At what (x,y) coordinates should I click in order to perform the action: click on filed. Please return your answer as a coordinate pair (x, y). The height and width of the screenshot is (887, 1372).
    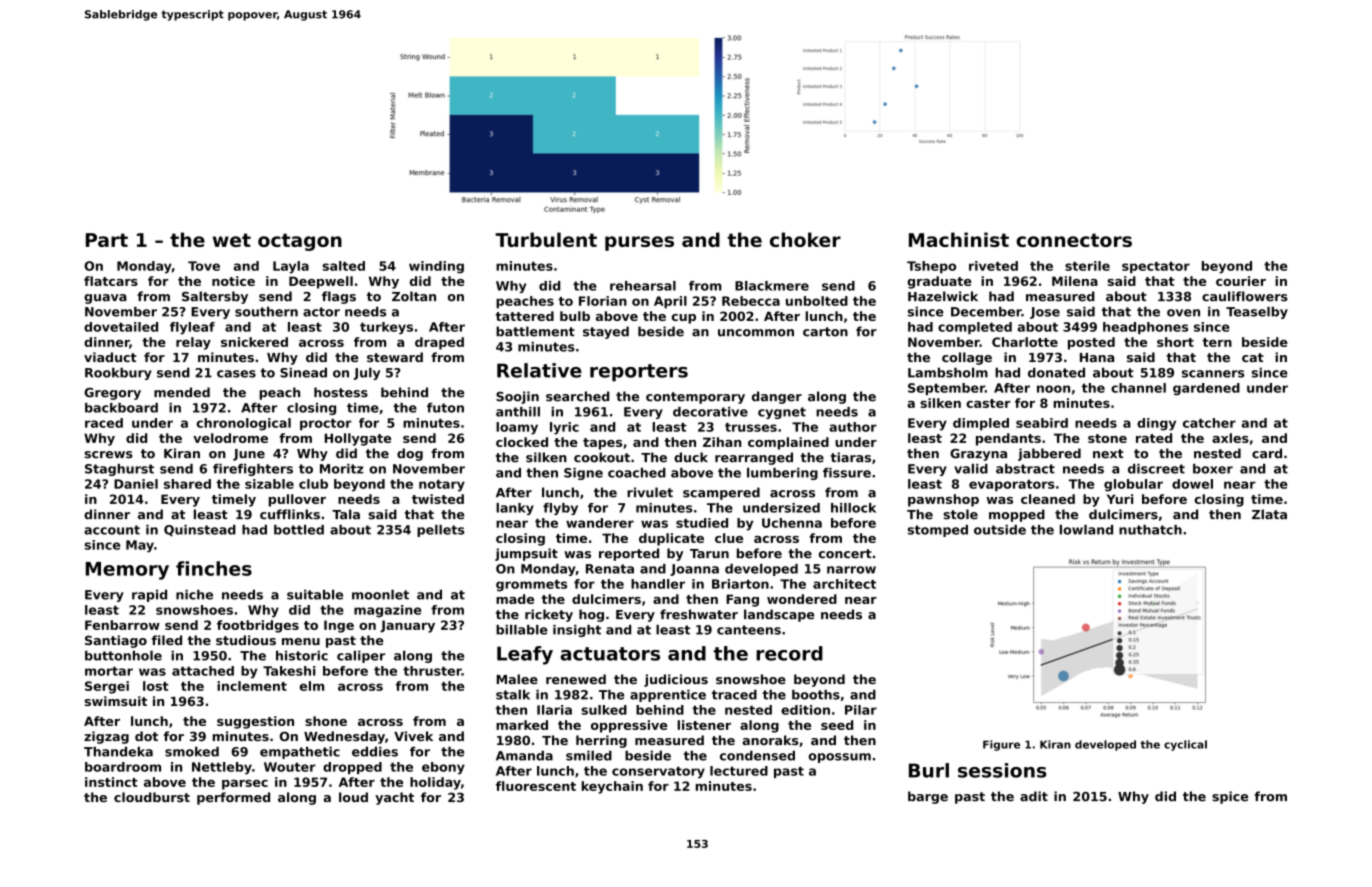
    Looking at the image, I should click on (167, 640).
